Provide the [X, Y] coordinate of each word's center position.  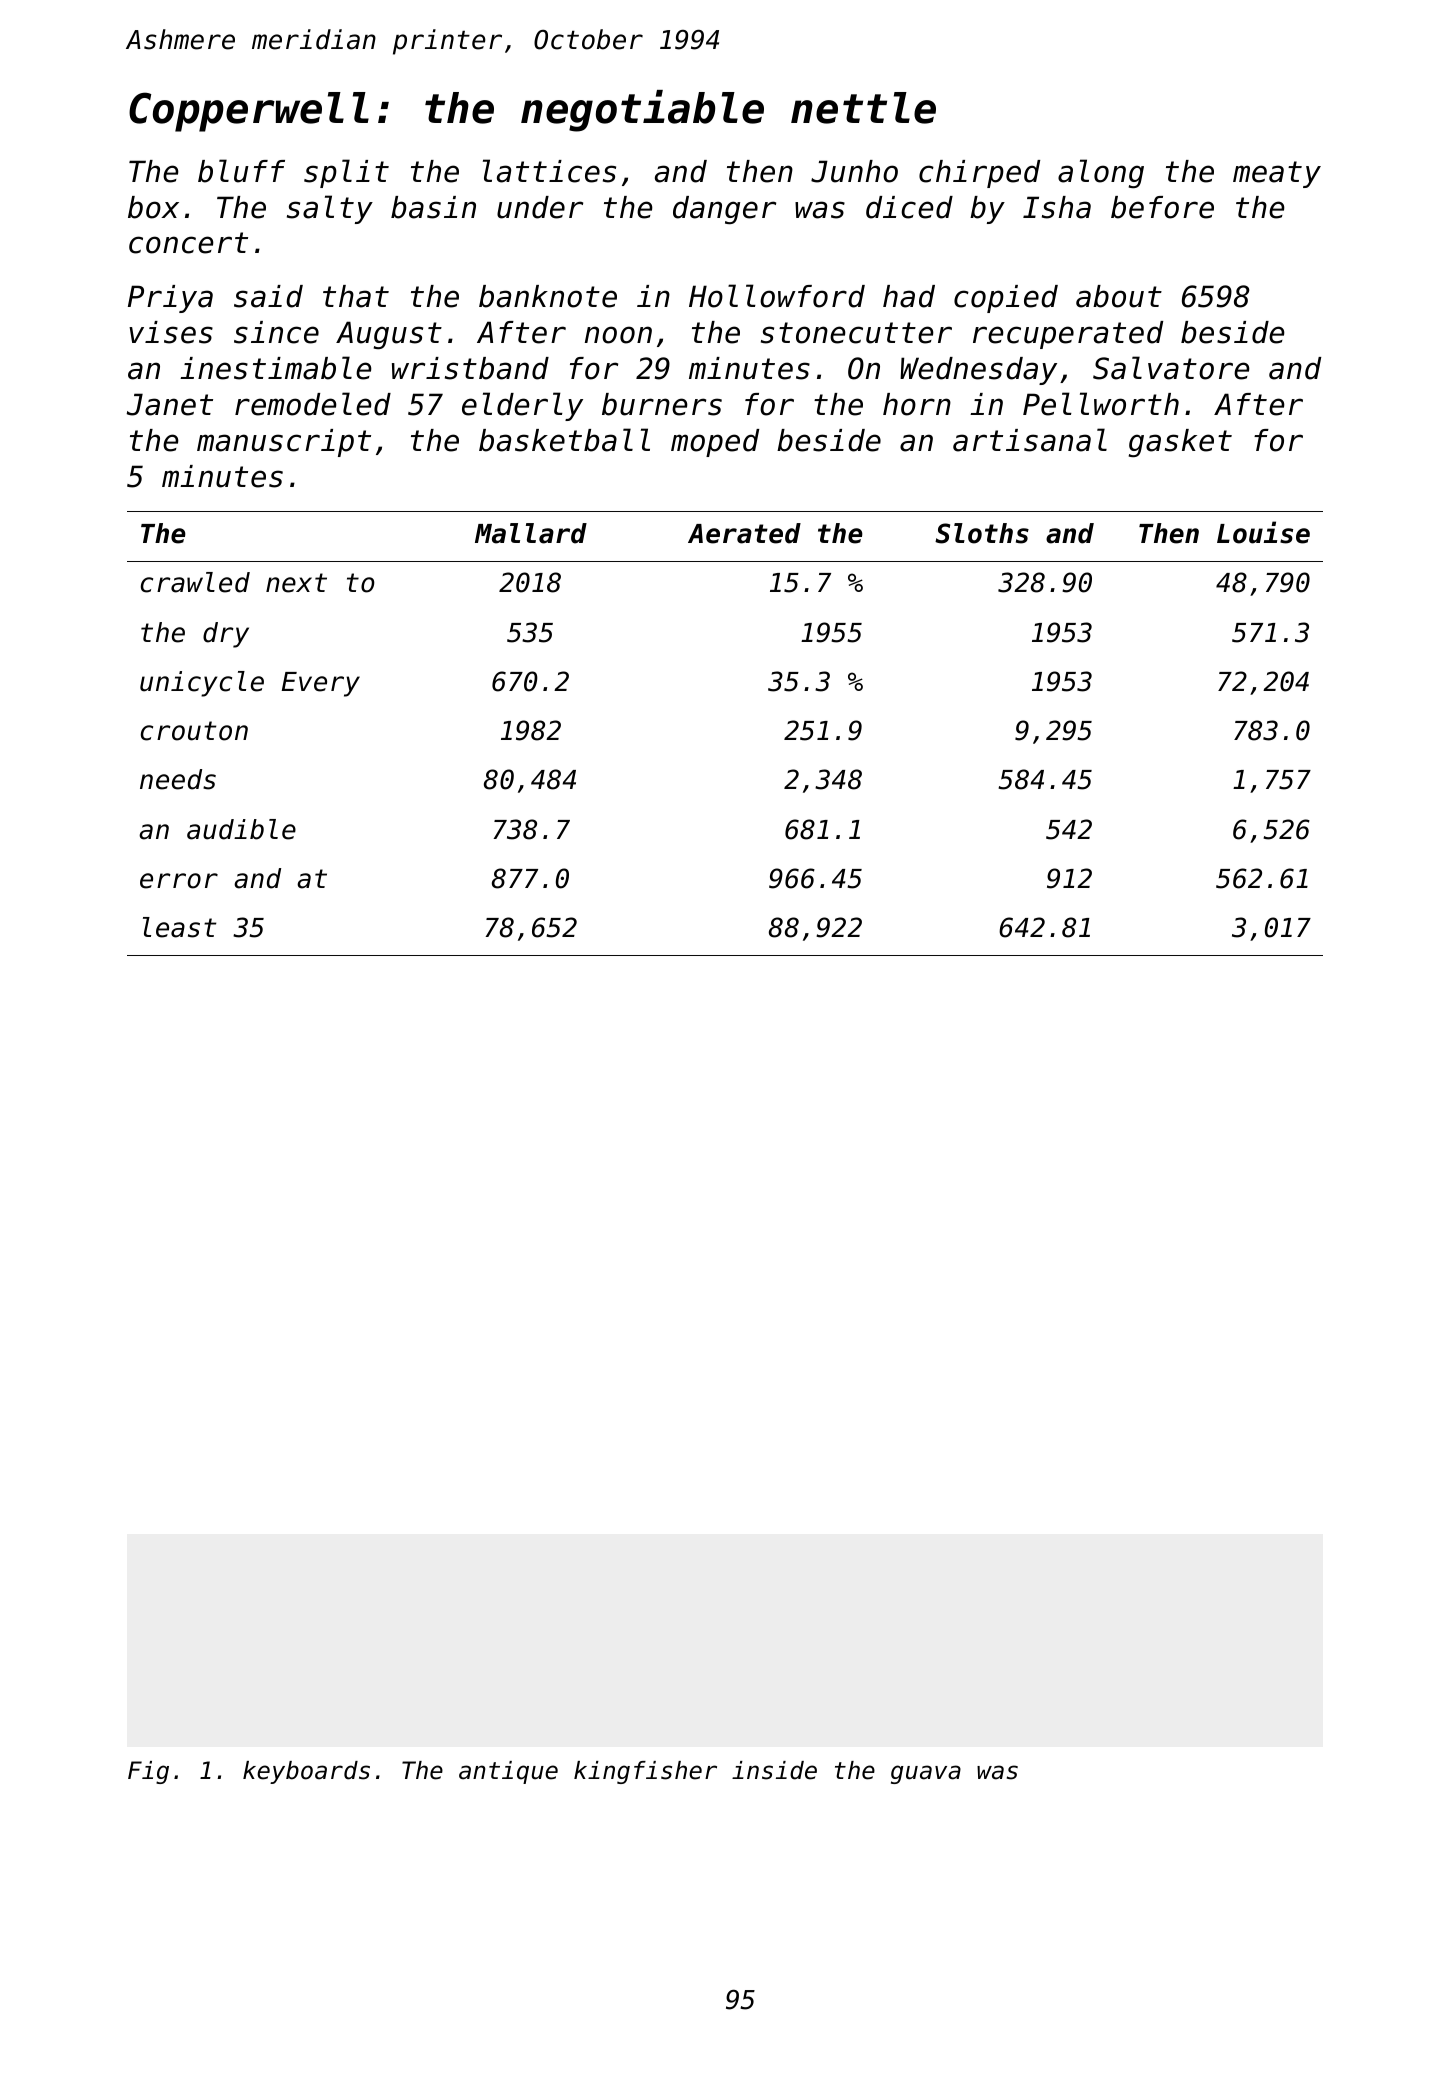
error [179, 881]
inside [774, 1770]
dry [226, 635]
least [179, 927]
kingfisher [645, 1772]
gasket [1180, 443]
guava [926, 1774]
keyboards [306, 1772]
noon [618, 335]
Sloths [982, 533]
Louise [1263, 532]
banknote [548, 296]
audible [241, 829]
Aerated [744, 533]
